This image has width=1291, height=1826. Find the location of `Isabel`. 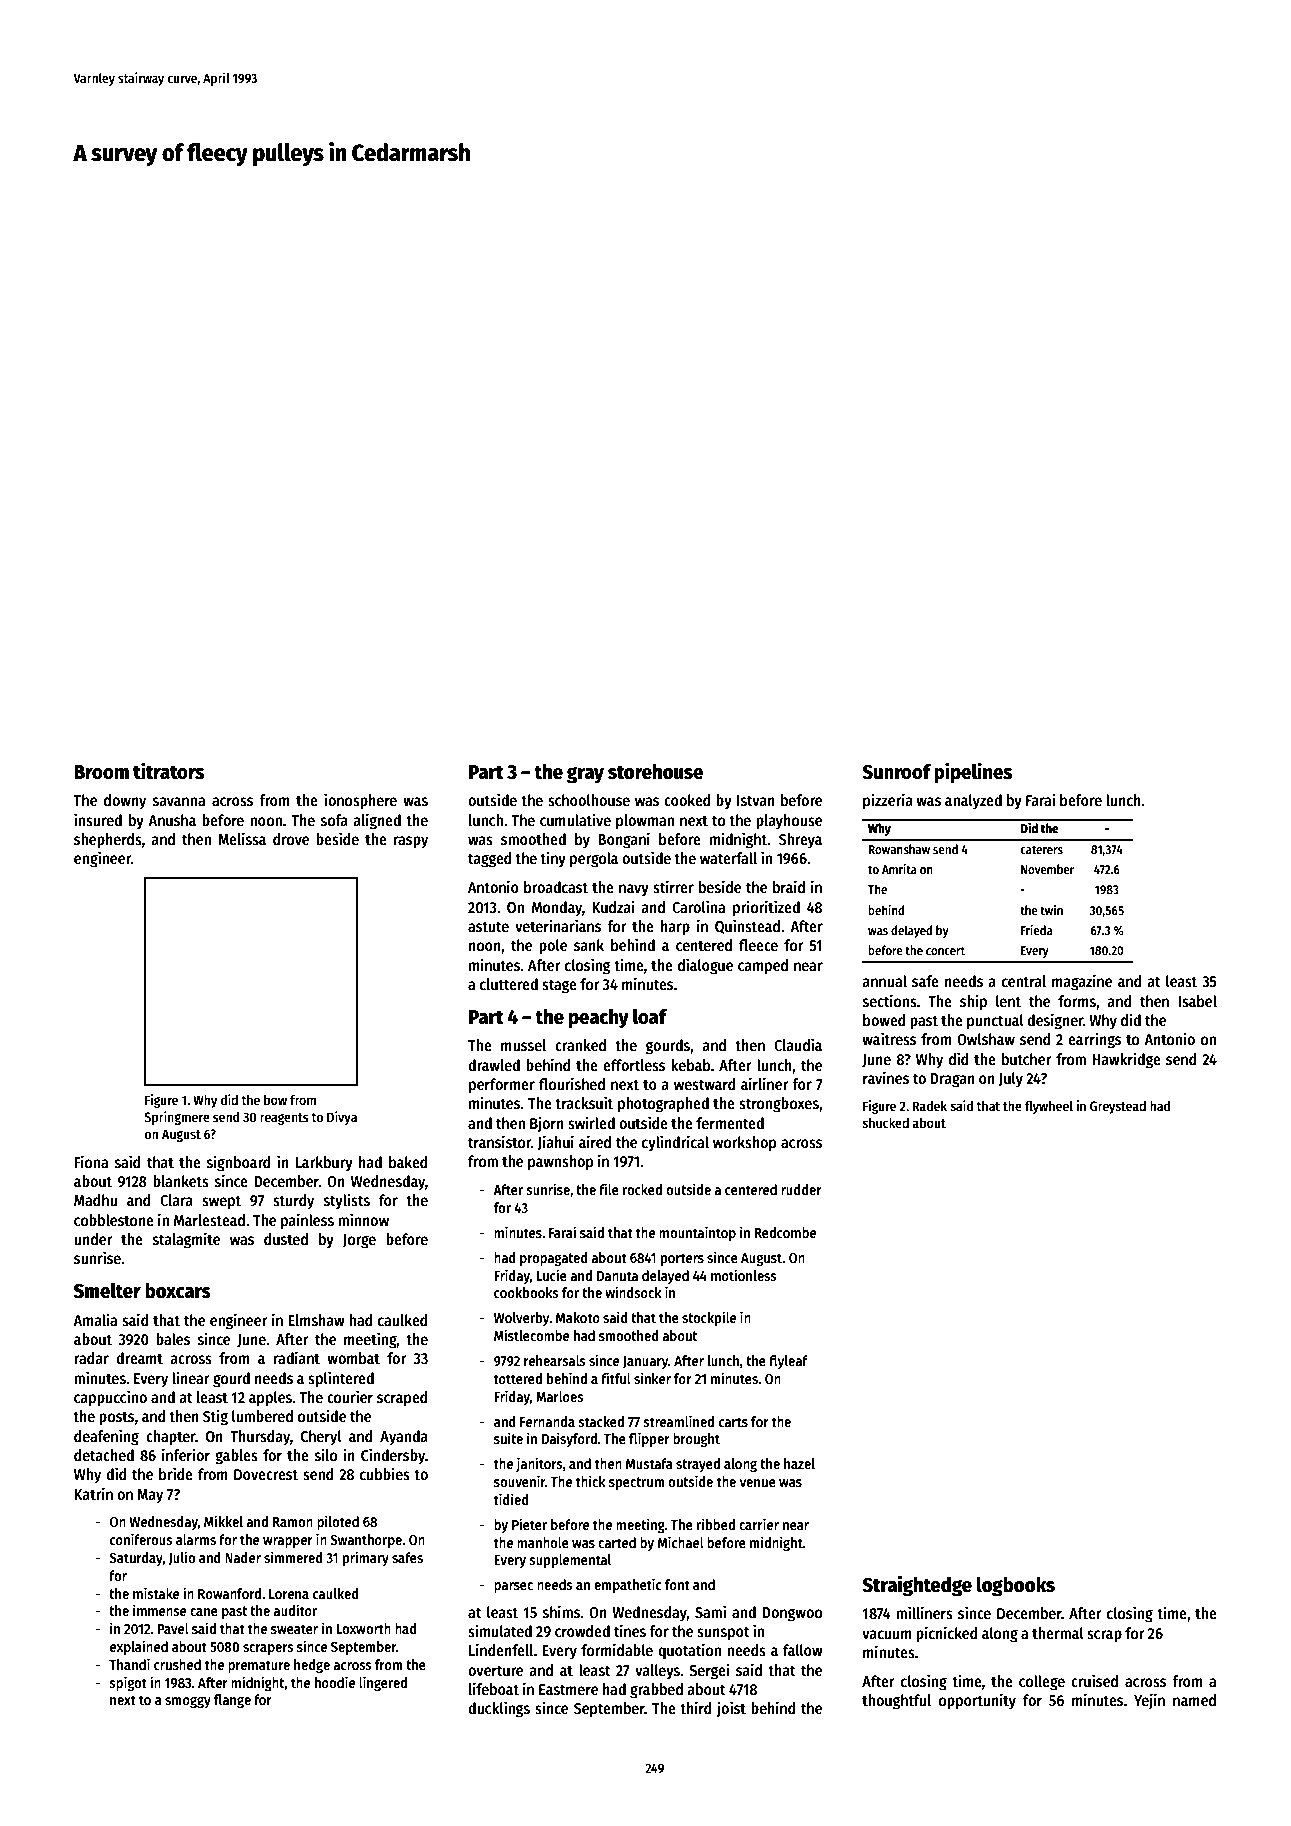

Isabel is located at coordinates (1197, 1001).
